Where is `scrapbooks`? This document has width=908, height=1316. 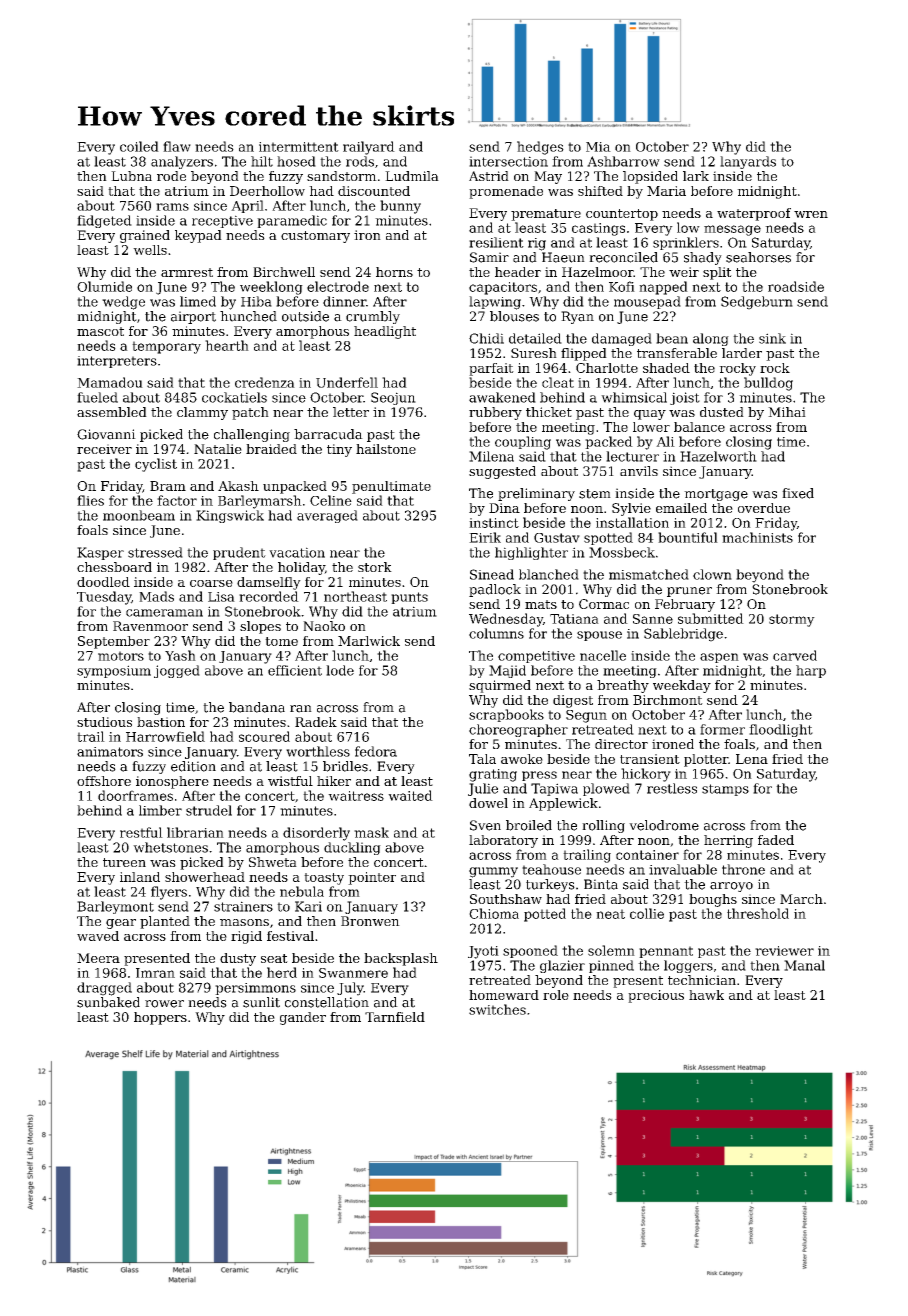 scrapbooks is located at coordinates (506, 715).
